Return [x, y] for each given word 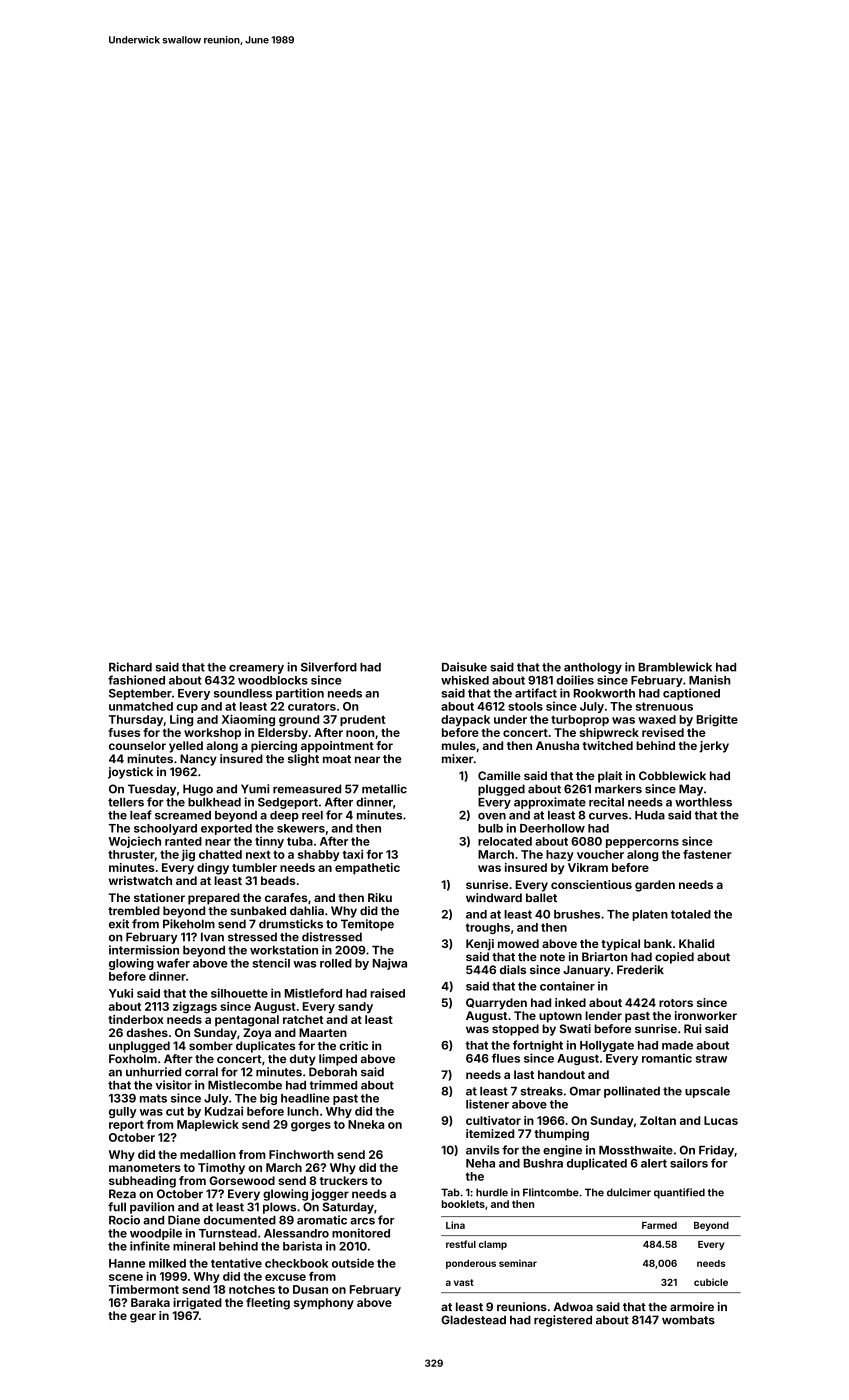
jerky [714, 747]
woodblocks [273, 680]
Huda [650, 815]
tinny [269, 842]
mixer [457, 758]
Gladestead [473, 1320]
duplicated [597, 1164]
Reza [122, 1193]
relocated [505, 841]
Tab [450, 1192]
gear [143, 1318]
